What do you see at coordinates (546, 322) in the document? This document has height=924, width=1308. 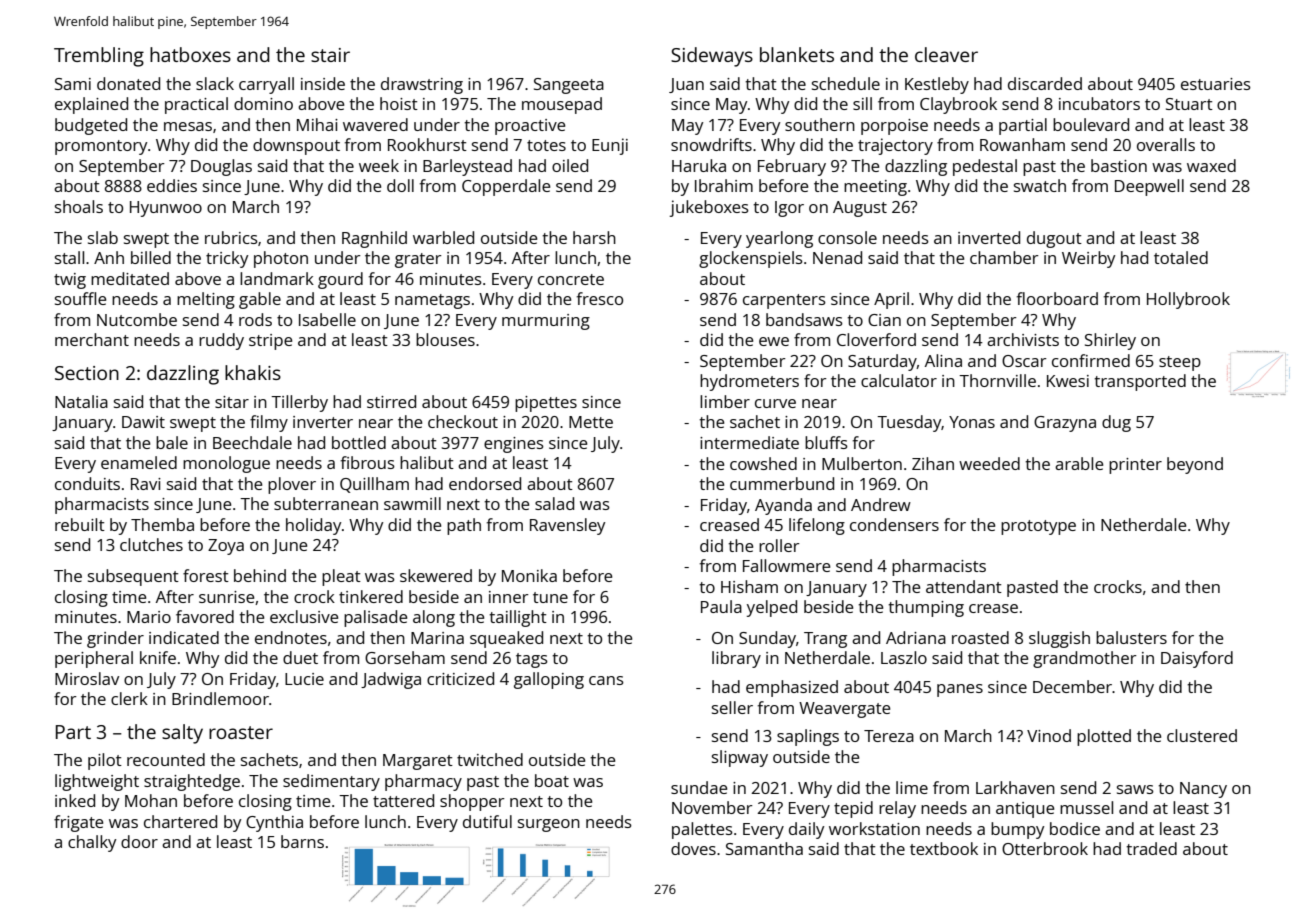 I see `murmuring` at bounding box center [546, 322].
